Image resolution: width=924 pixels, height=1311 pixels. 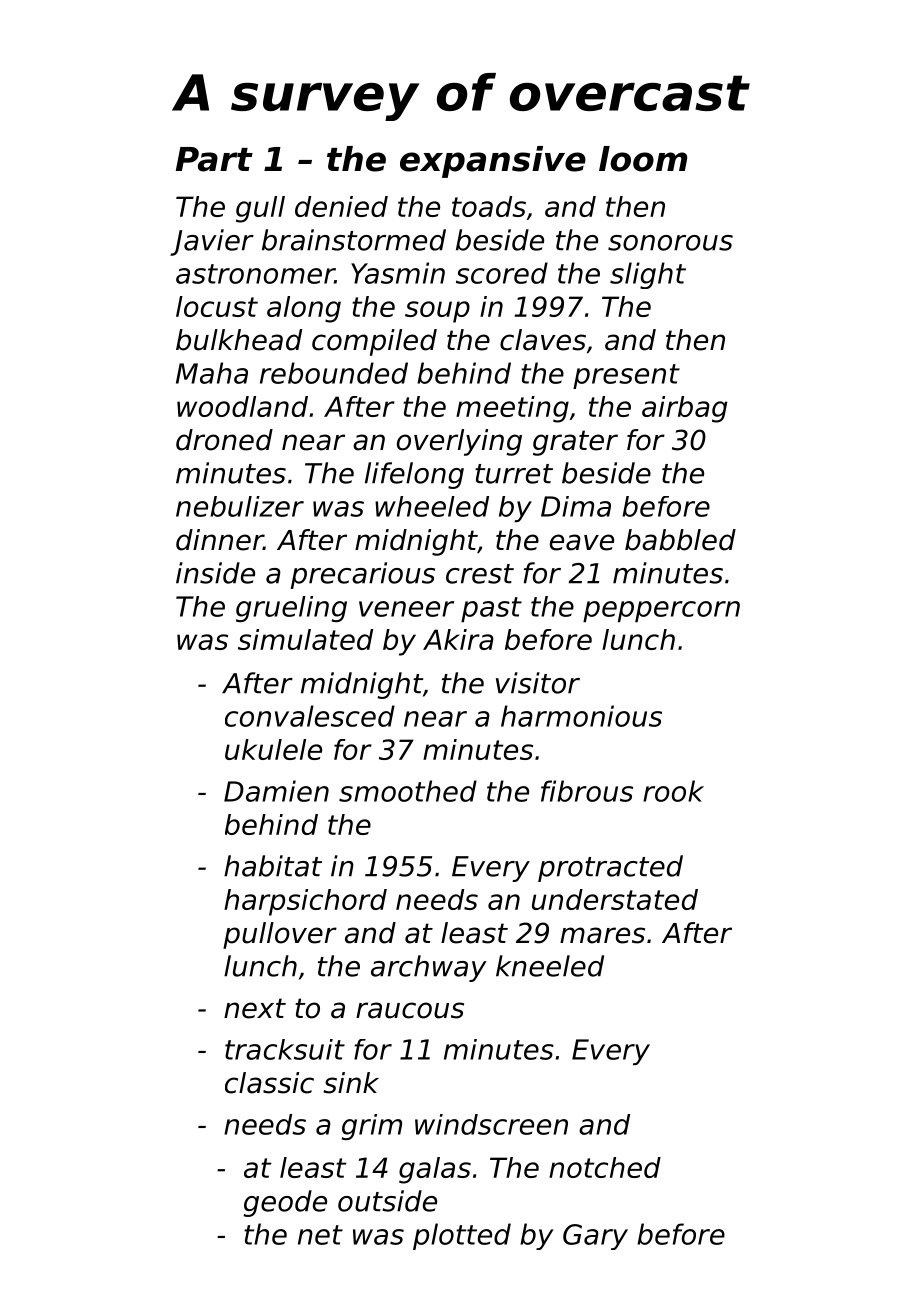 What do you see at coordinates (602, 935) in the screenshot?
I see `mares` at bounding box center [602, 935].
